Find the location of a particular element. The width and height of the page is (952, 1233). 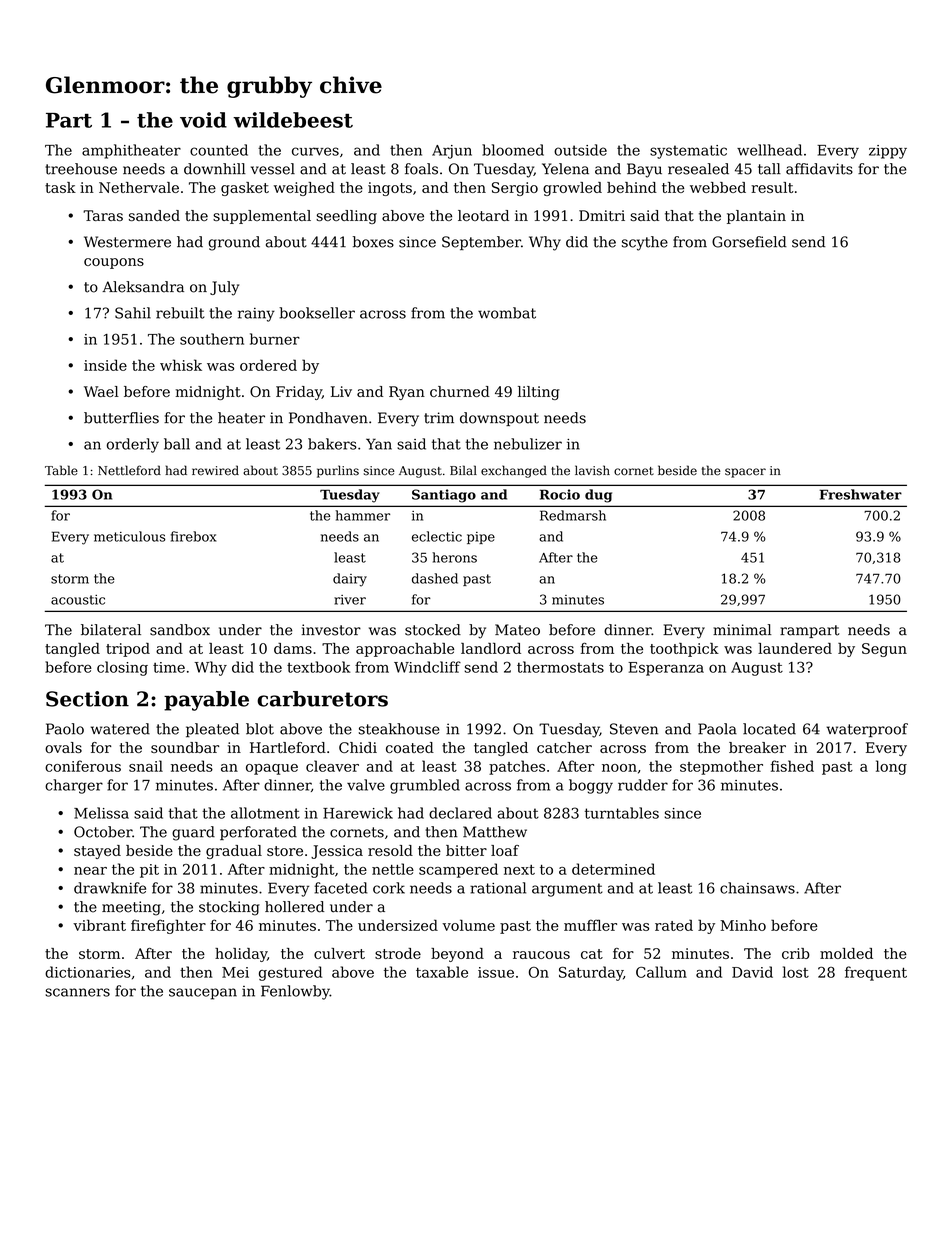

wellhead is located at coordinates (769, 150).
